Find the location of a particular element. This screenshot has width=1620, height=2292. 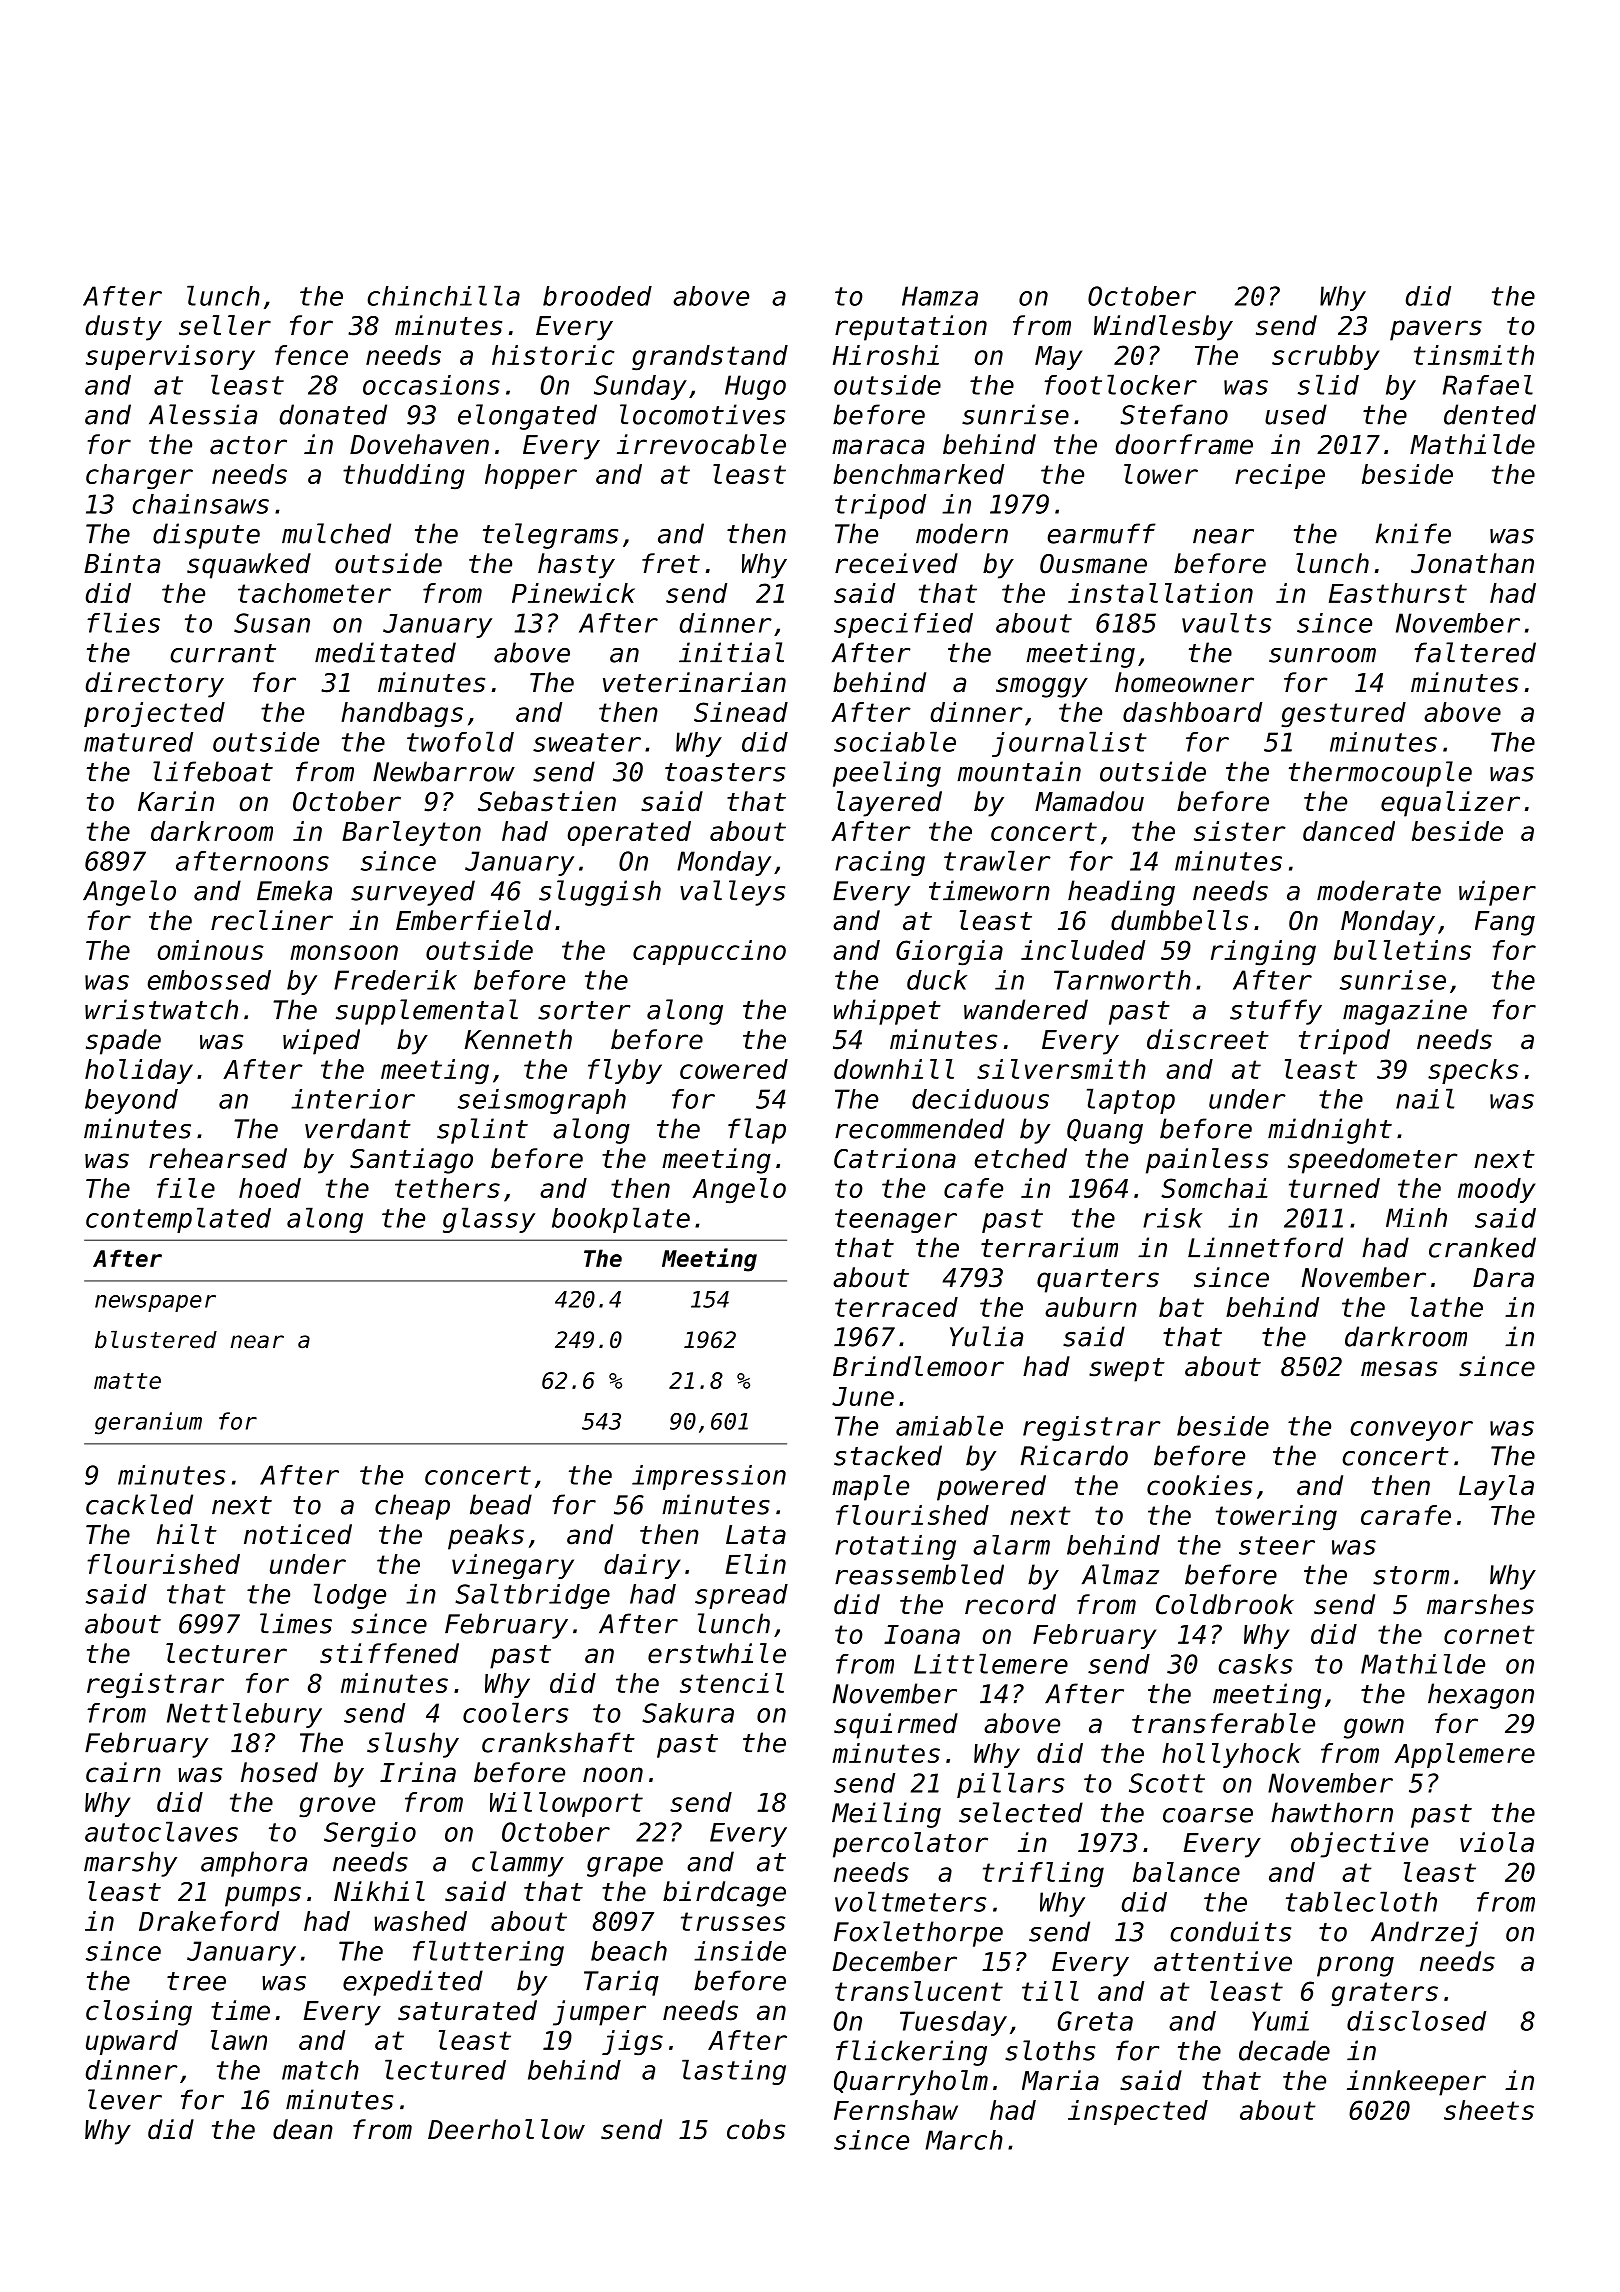

chinchilla is located at coordinates (443, 295).
